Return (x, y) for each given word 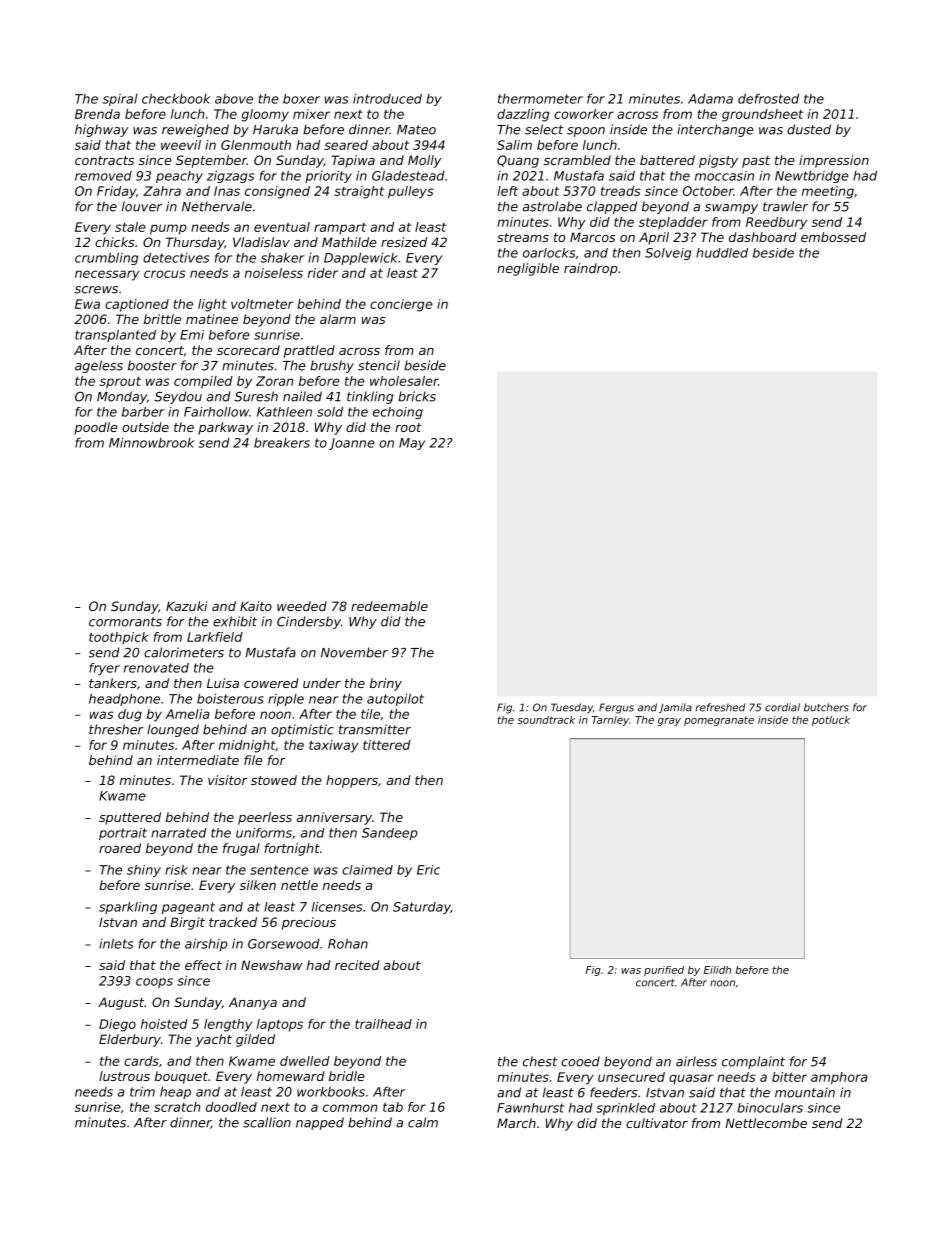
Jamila (675, 708)
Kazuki (187, 606)
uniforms (264, 833)
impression (834, 161)
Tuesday (572, 708)
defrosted (768, 98)
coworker (584, 114)
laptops (280, 1025)
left (507, 191)
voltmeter (262, 304)
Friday (116, 192)
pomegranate (719, 721)
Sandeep (389, 834)
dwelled (305, 1061)
